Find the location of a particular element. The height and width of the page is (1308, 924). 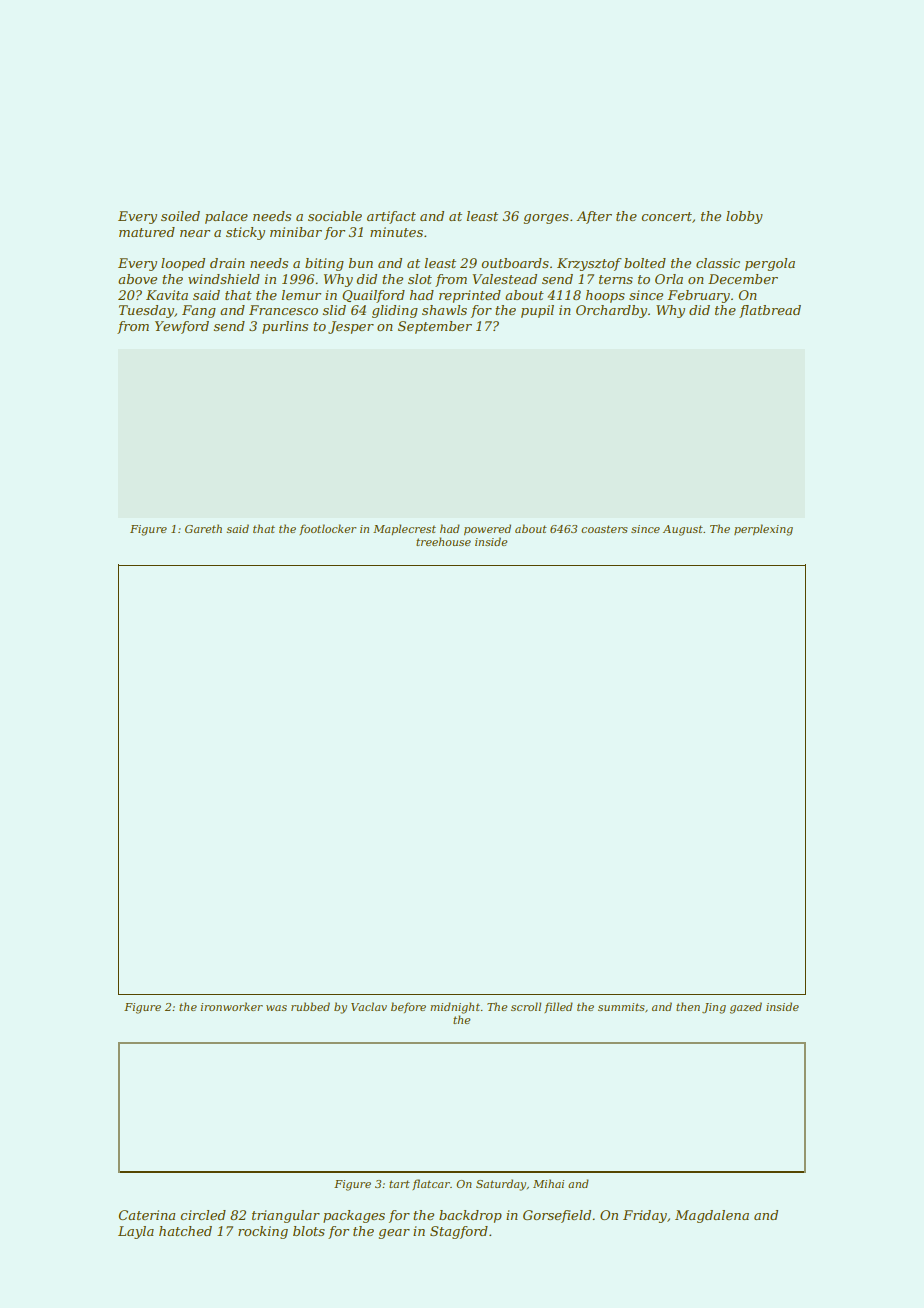

Saturday is located at coordinates (501, 1185).
